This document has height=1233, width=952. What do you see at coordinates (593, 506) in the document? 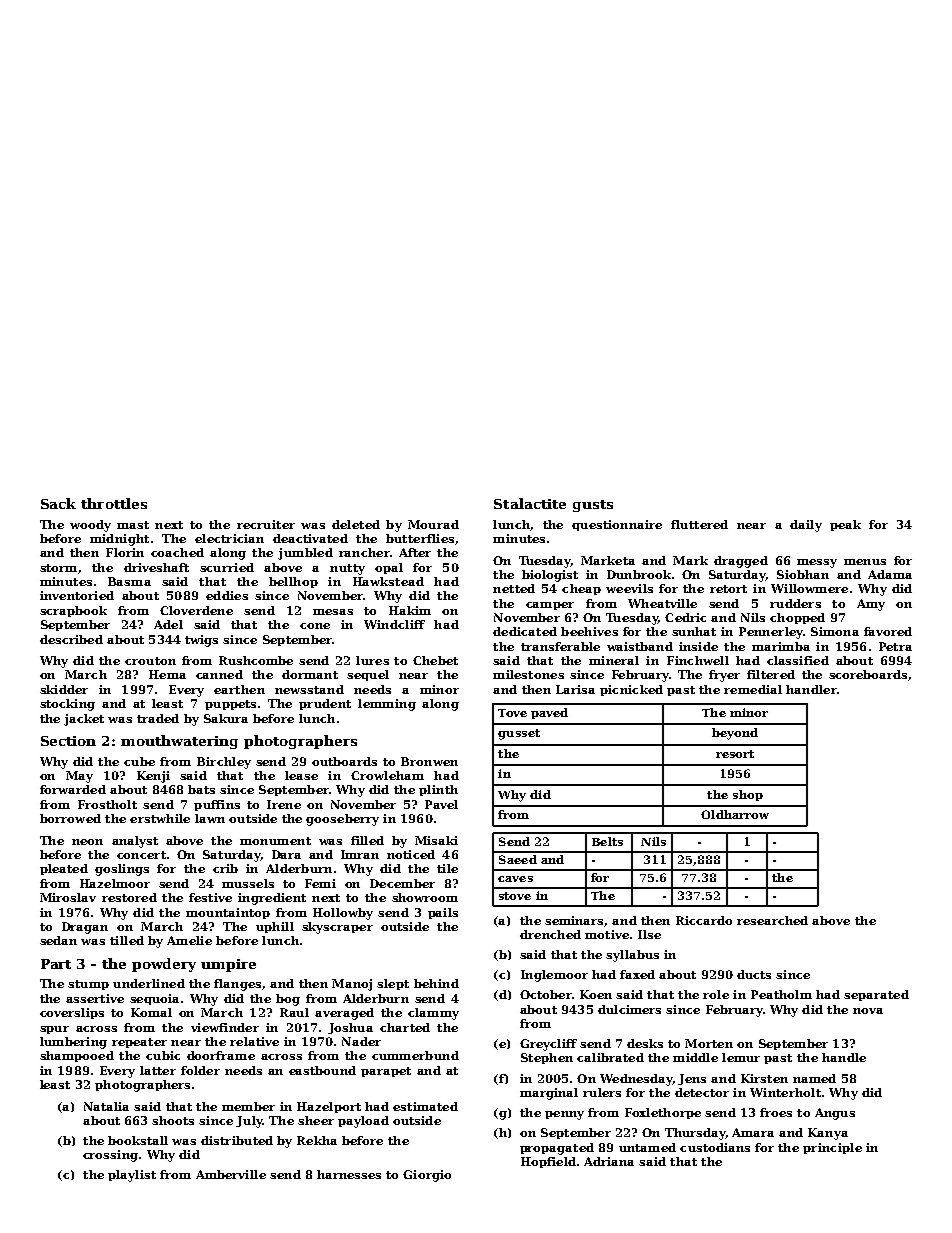
I see `gusts` at bounding box center [593, 506].
